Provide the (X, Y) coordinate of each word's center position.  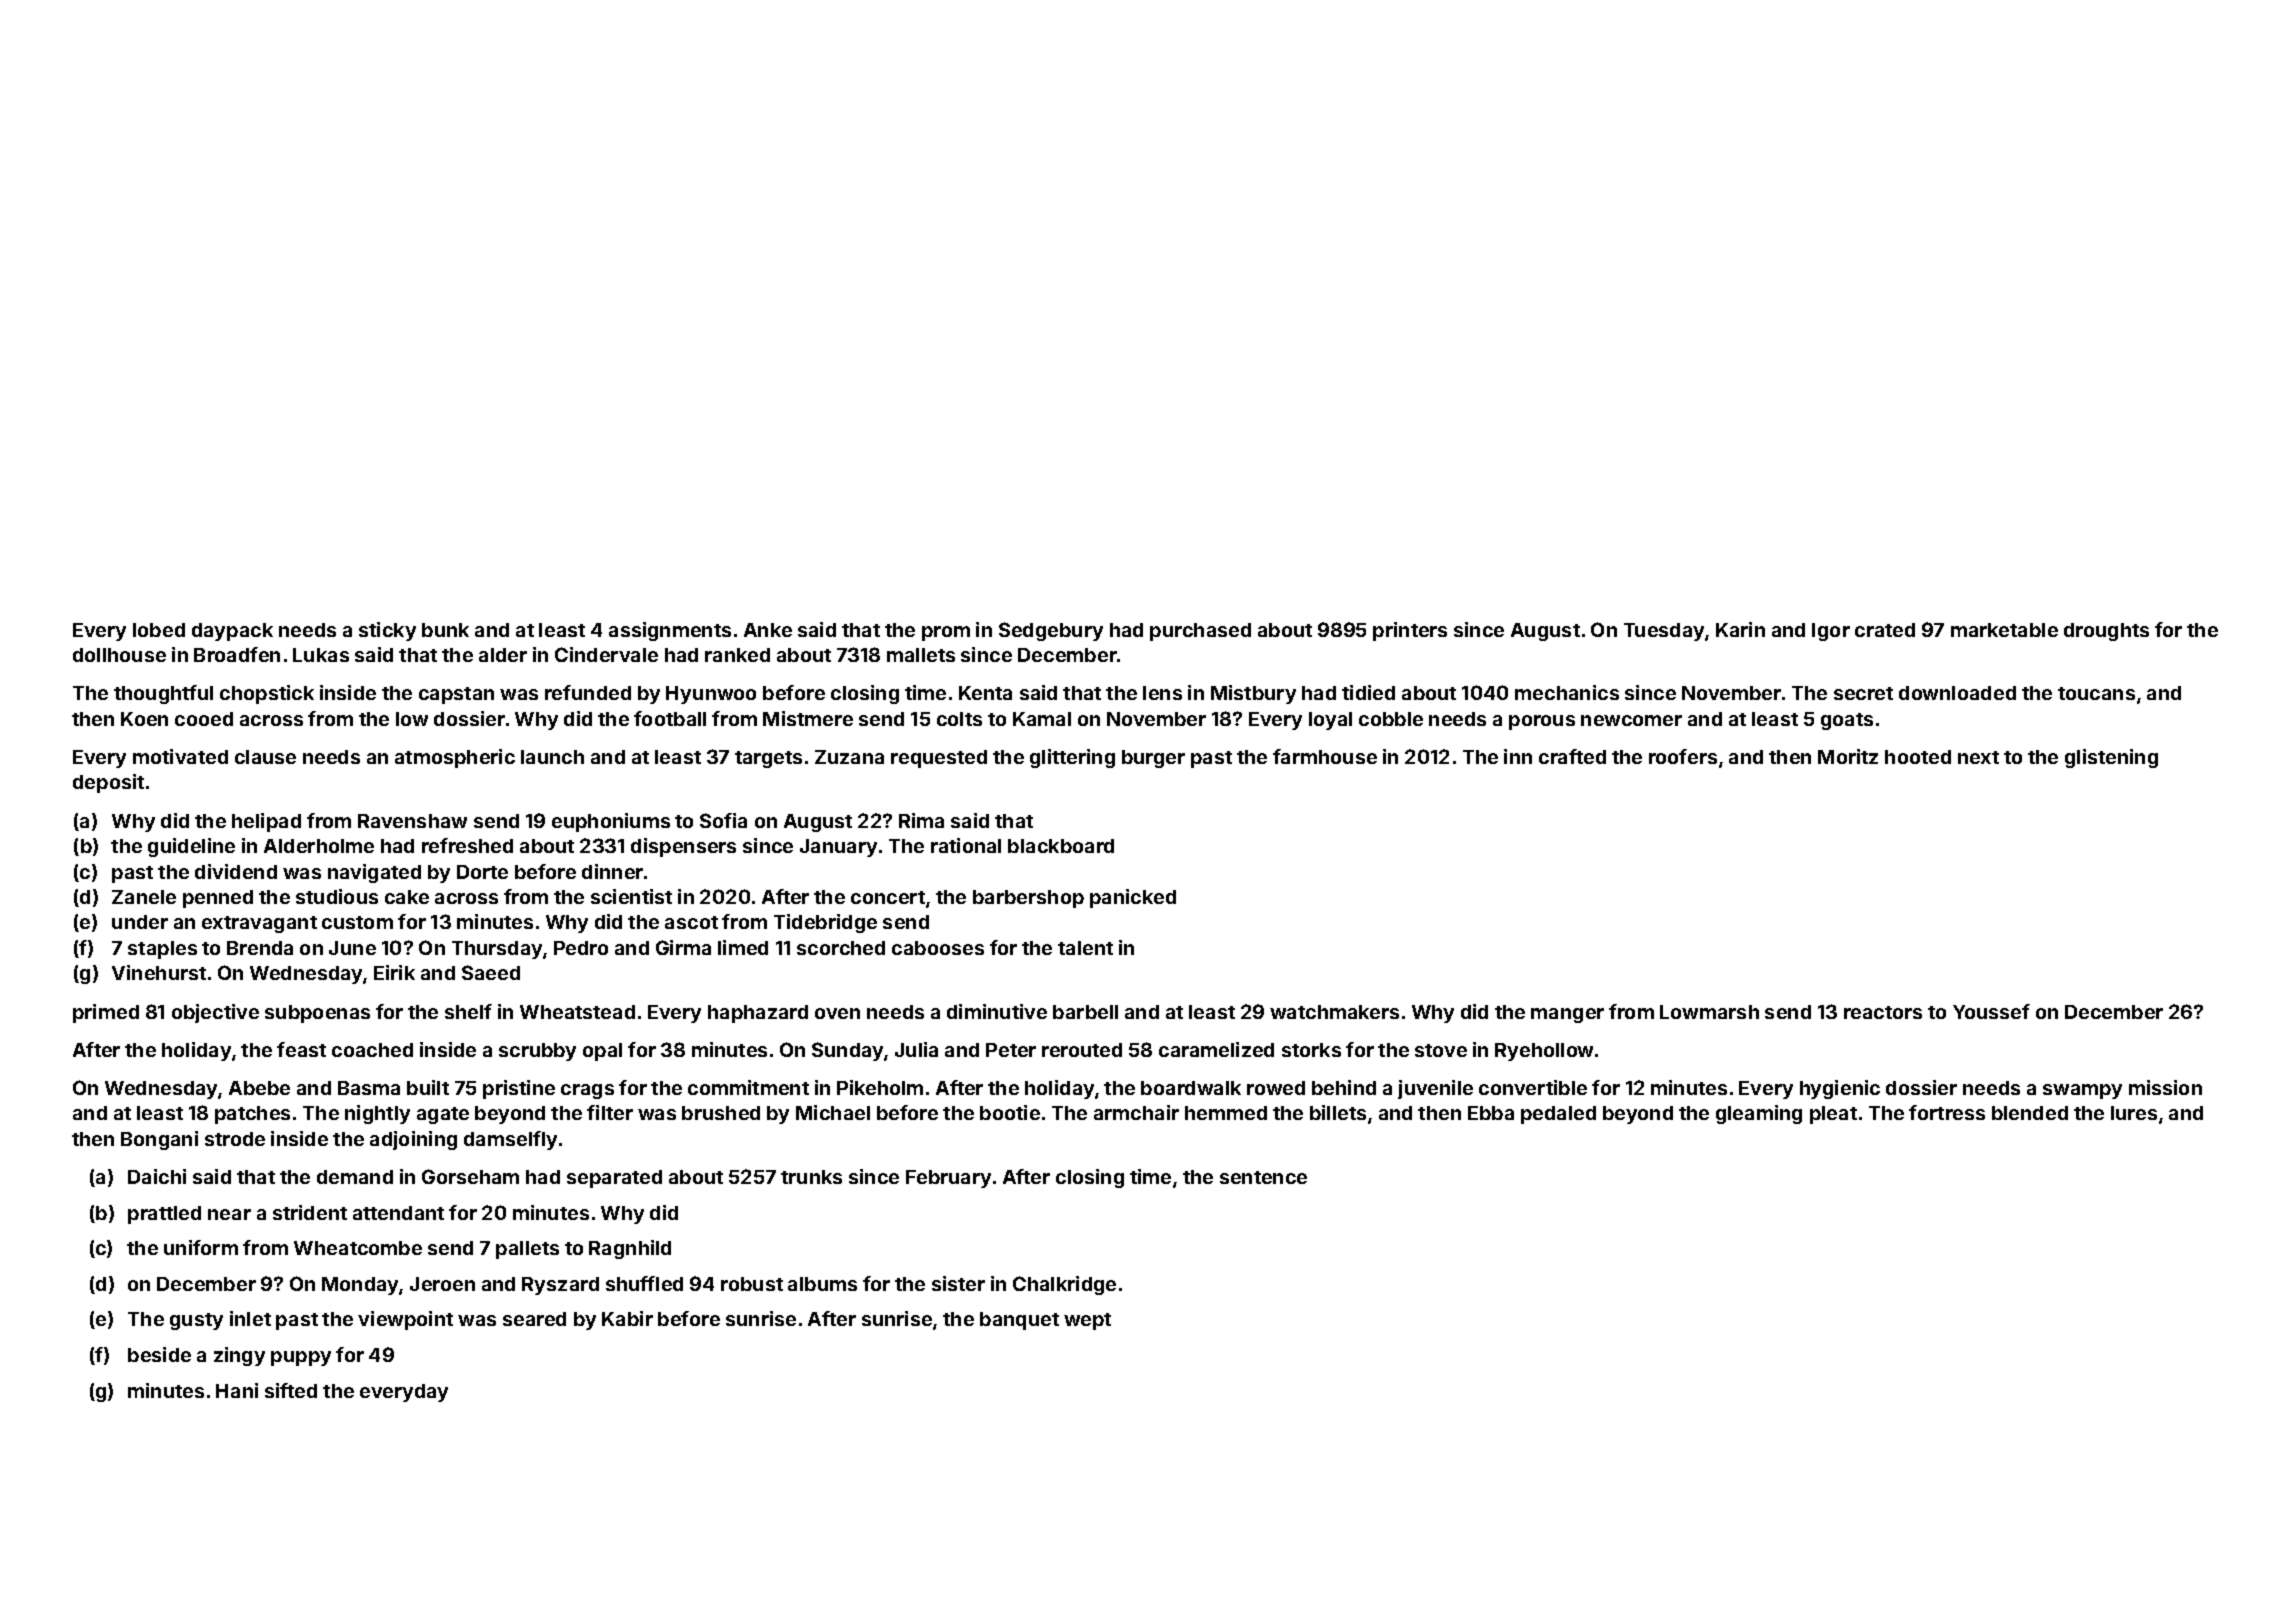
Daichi (157, 1176)
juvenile (1435, 1089)
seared (534, 1319)
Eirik (394, 972)
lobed (159, 630)
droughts (2106, 632)
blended (2030, 1113)
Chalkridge (1064, 1285)
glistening (2111, 758)
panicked (1133, 898)
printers (1410, 631)
